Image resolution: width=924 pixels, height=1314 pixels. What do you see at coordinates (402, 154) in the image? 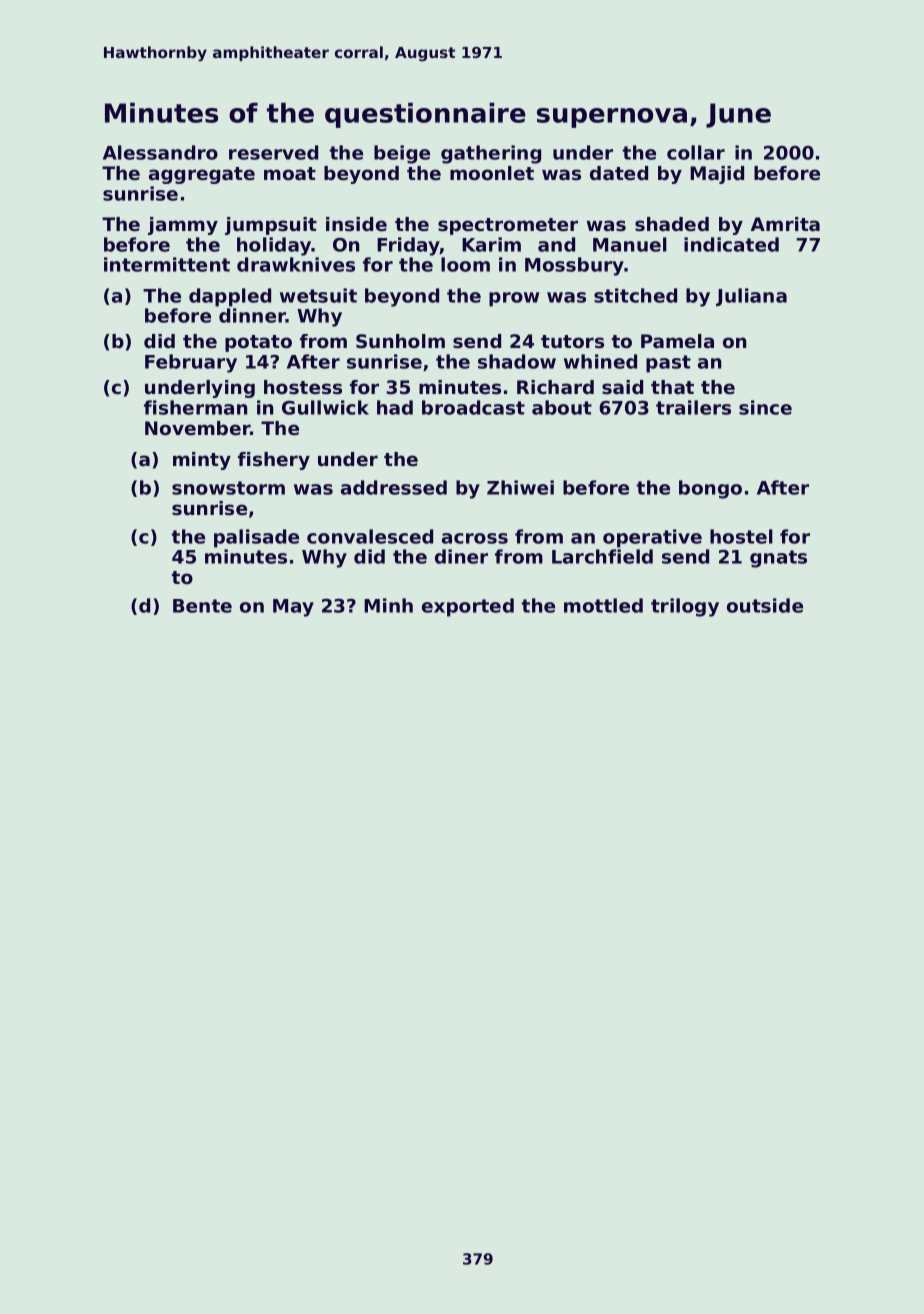
I see `beige` at bounding box center [402, 154].
